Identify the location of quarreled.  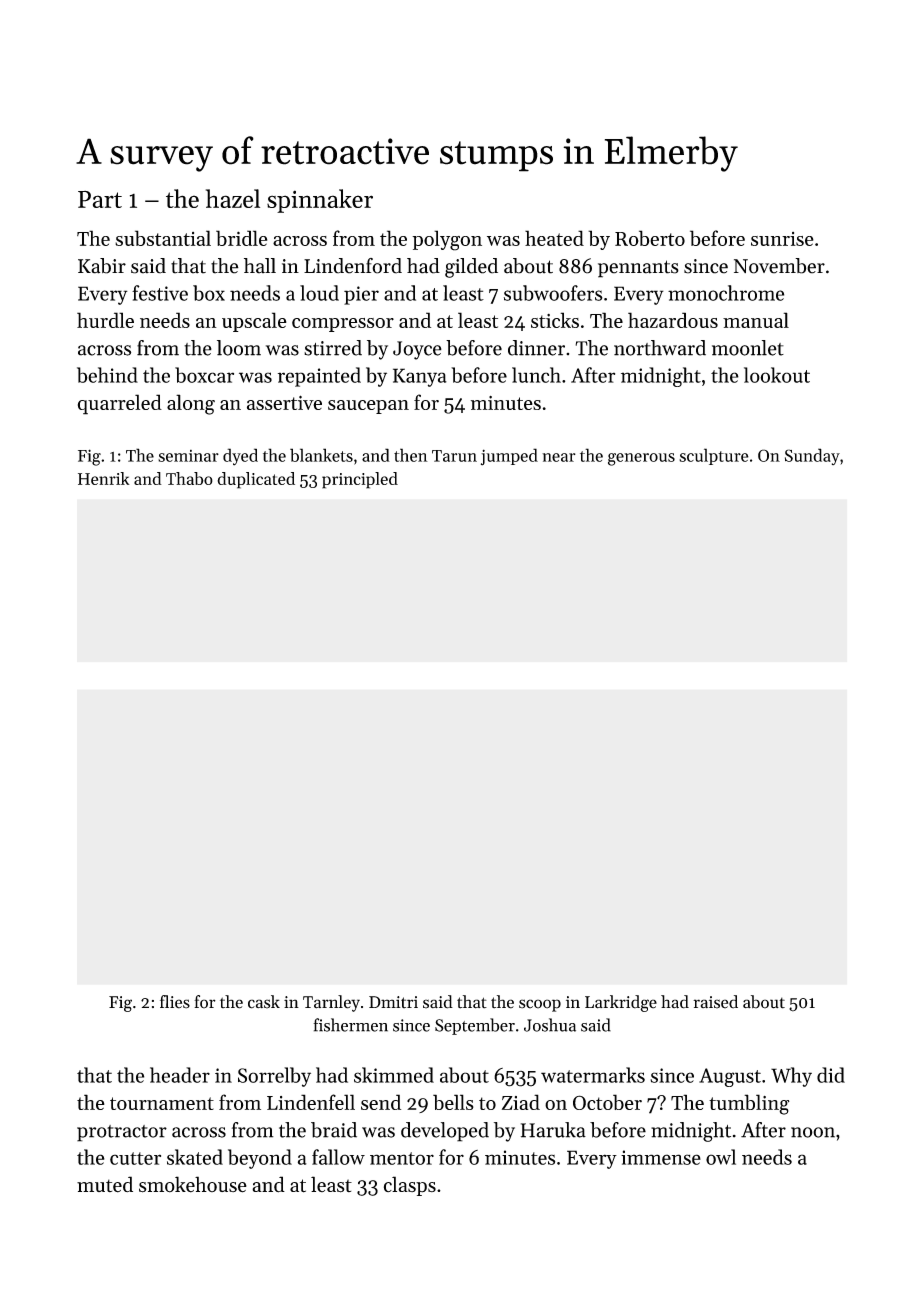
(120, 404).
